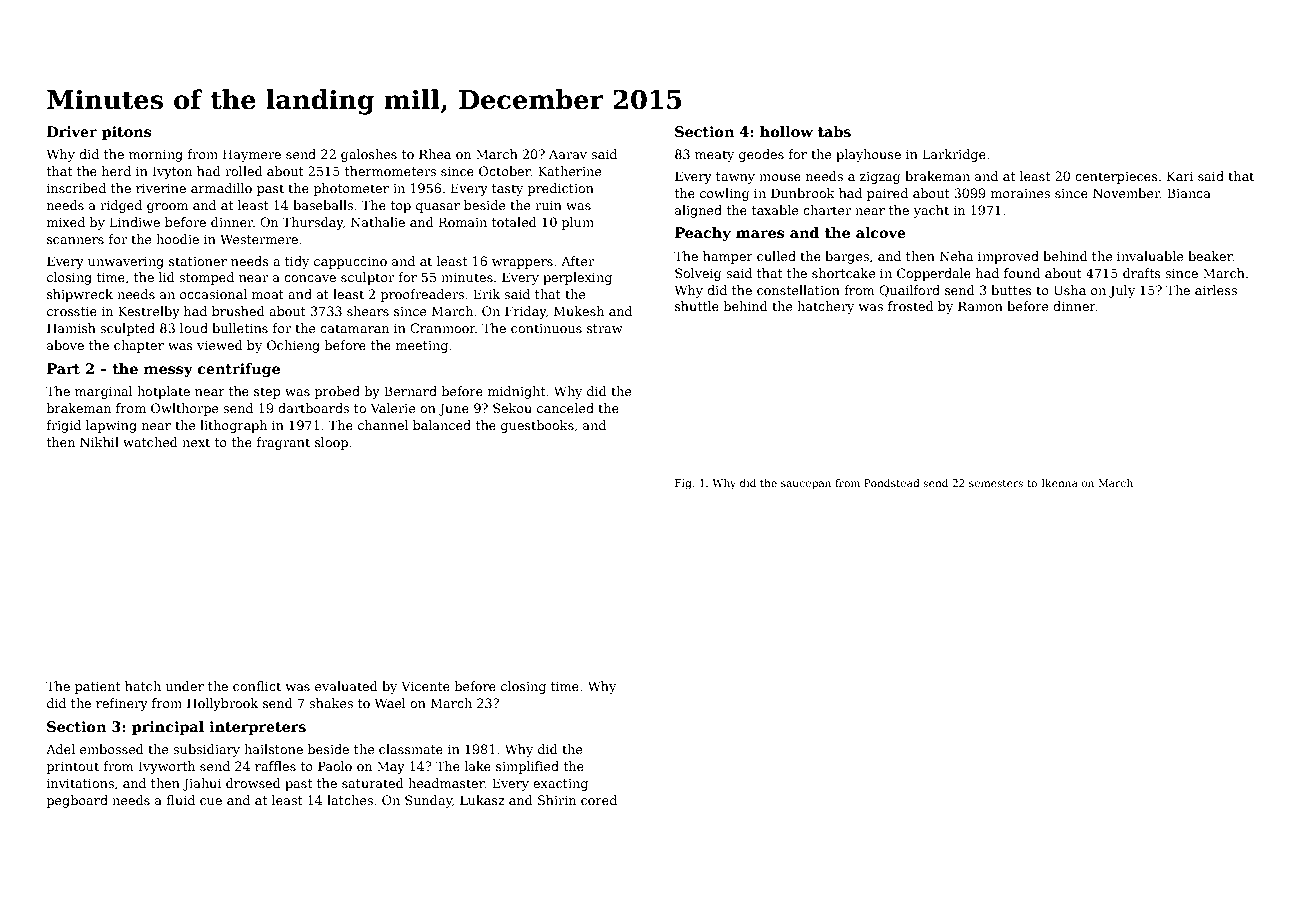  What do you see at coordinates (425, 686) in the screenshot?
I see `Vicente` at bounding box center [425, 686].
